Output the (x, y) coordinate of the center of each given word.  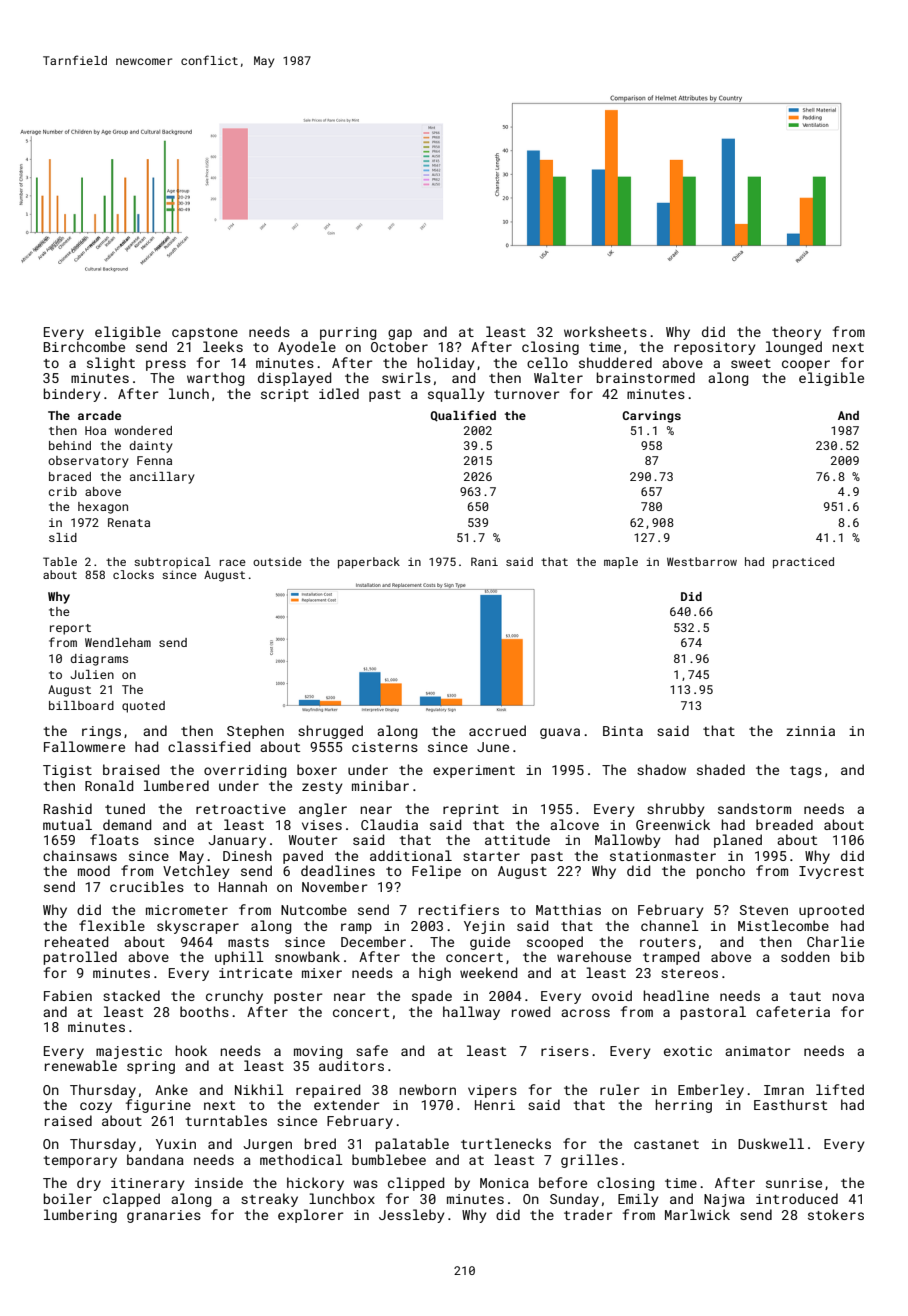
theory (796, 333)
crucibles (147, 886)
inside (219, 1182)
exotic (688, 1051)
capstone (205, 334)
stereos (689, 973)
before (563, 1182)
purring (348, 333)
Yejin (484, 927)
